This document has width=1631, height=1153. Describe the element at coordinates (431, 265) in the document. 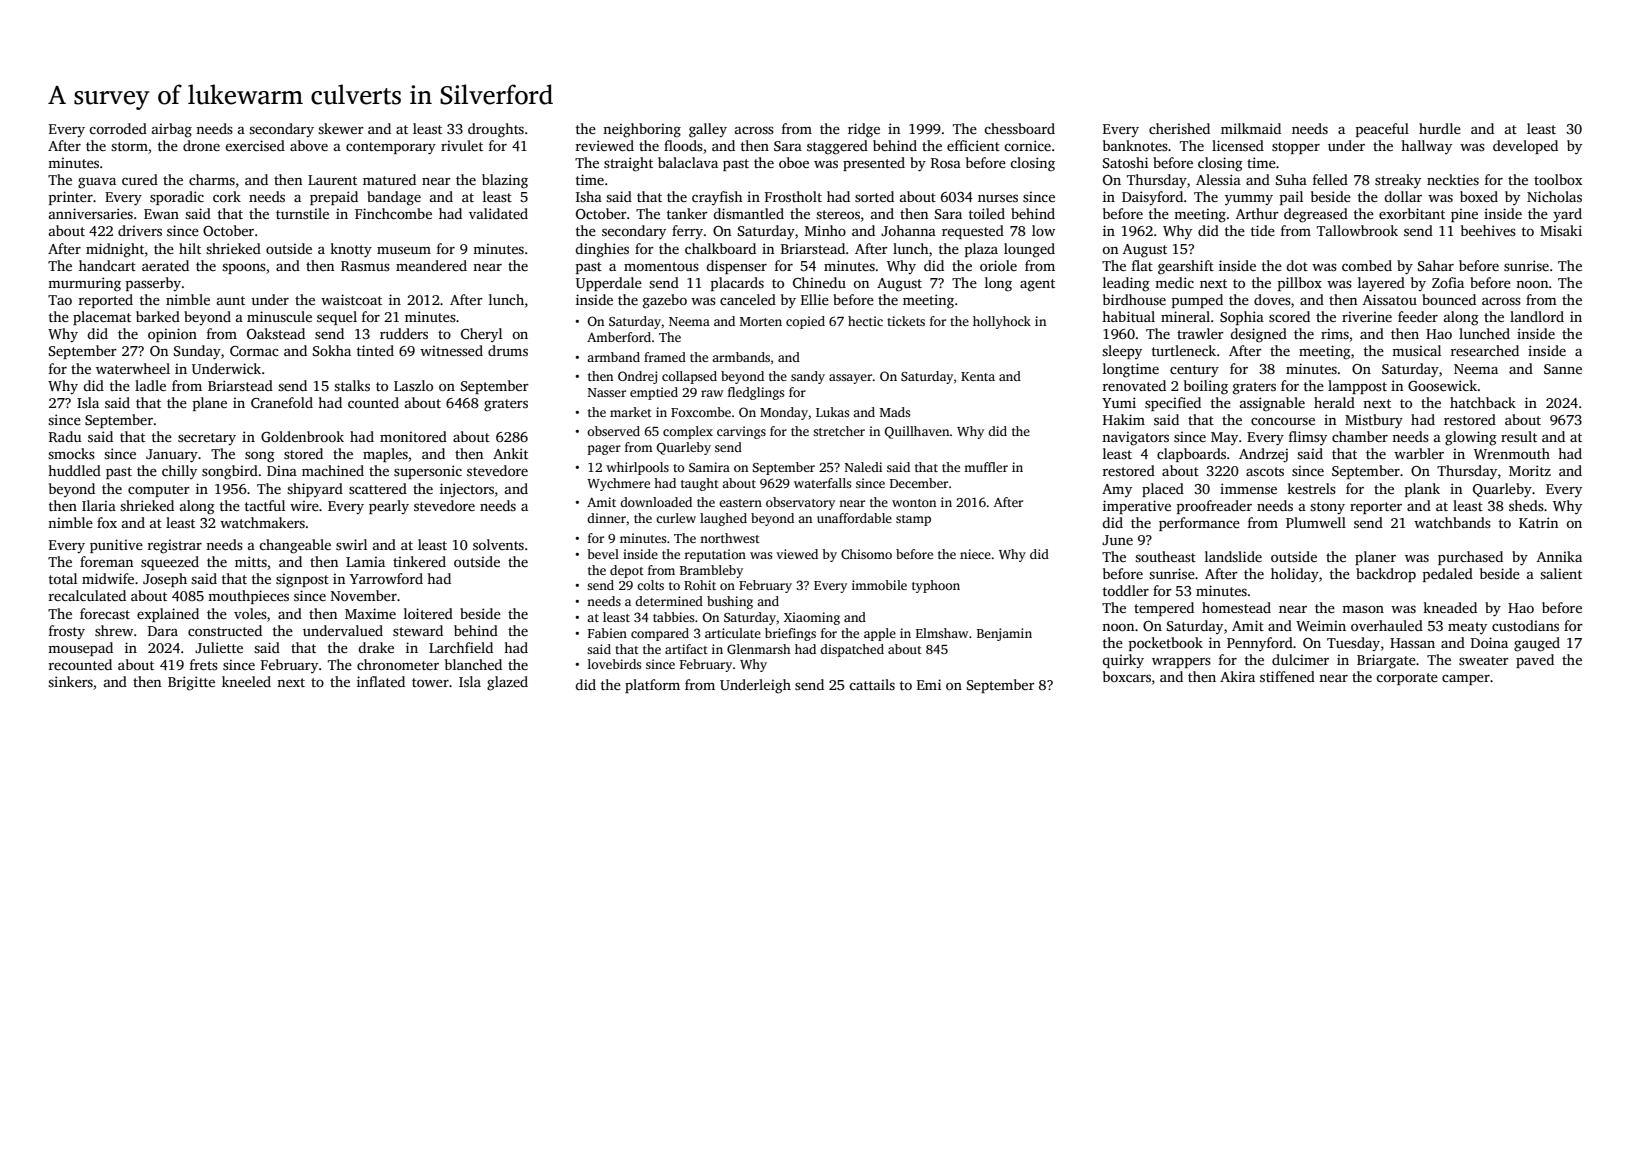

I see `meandered` at that location.
